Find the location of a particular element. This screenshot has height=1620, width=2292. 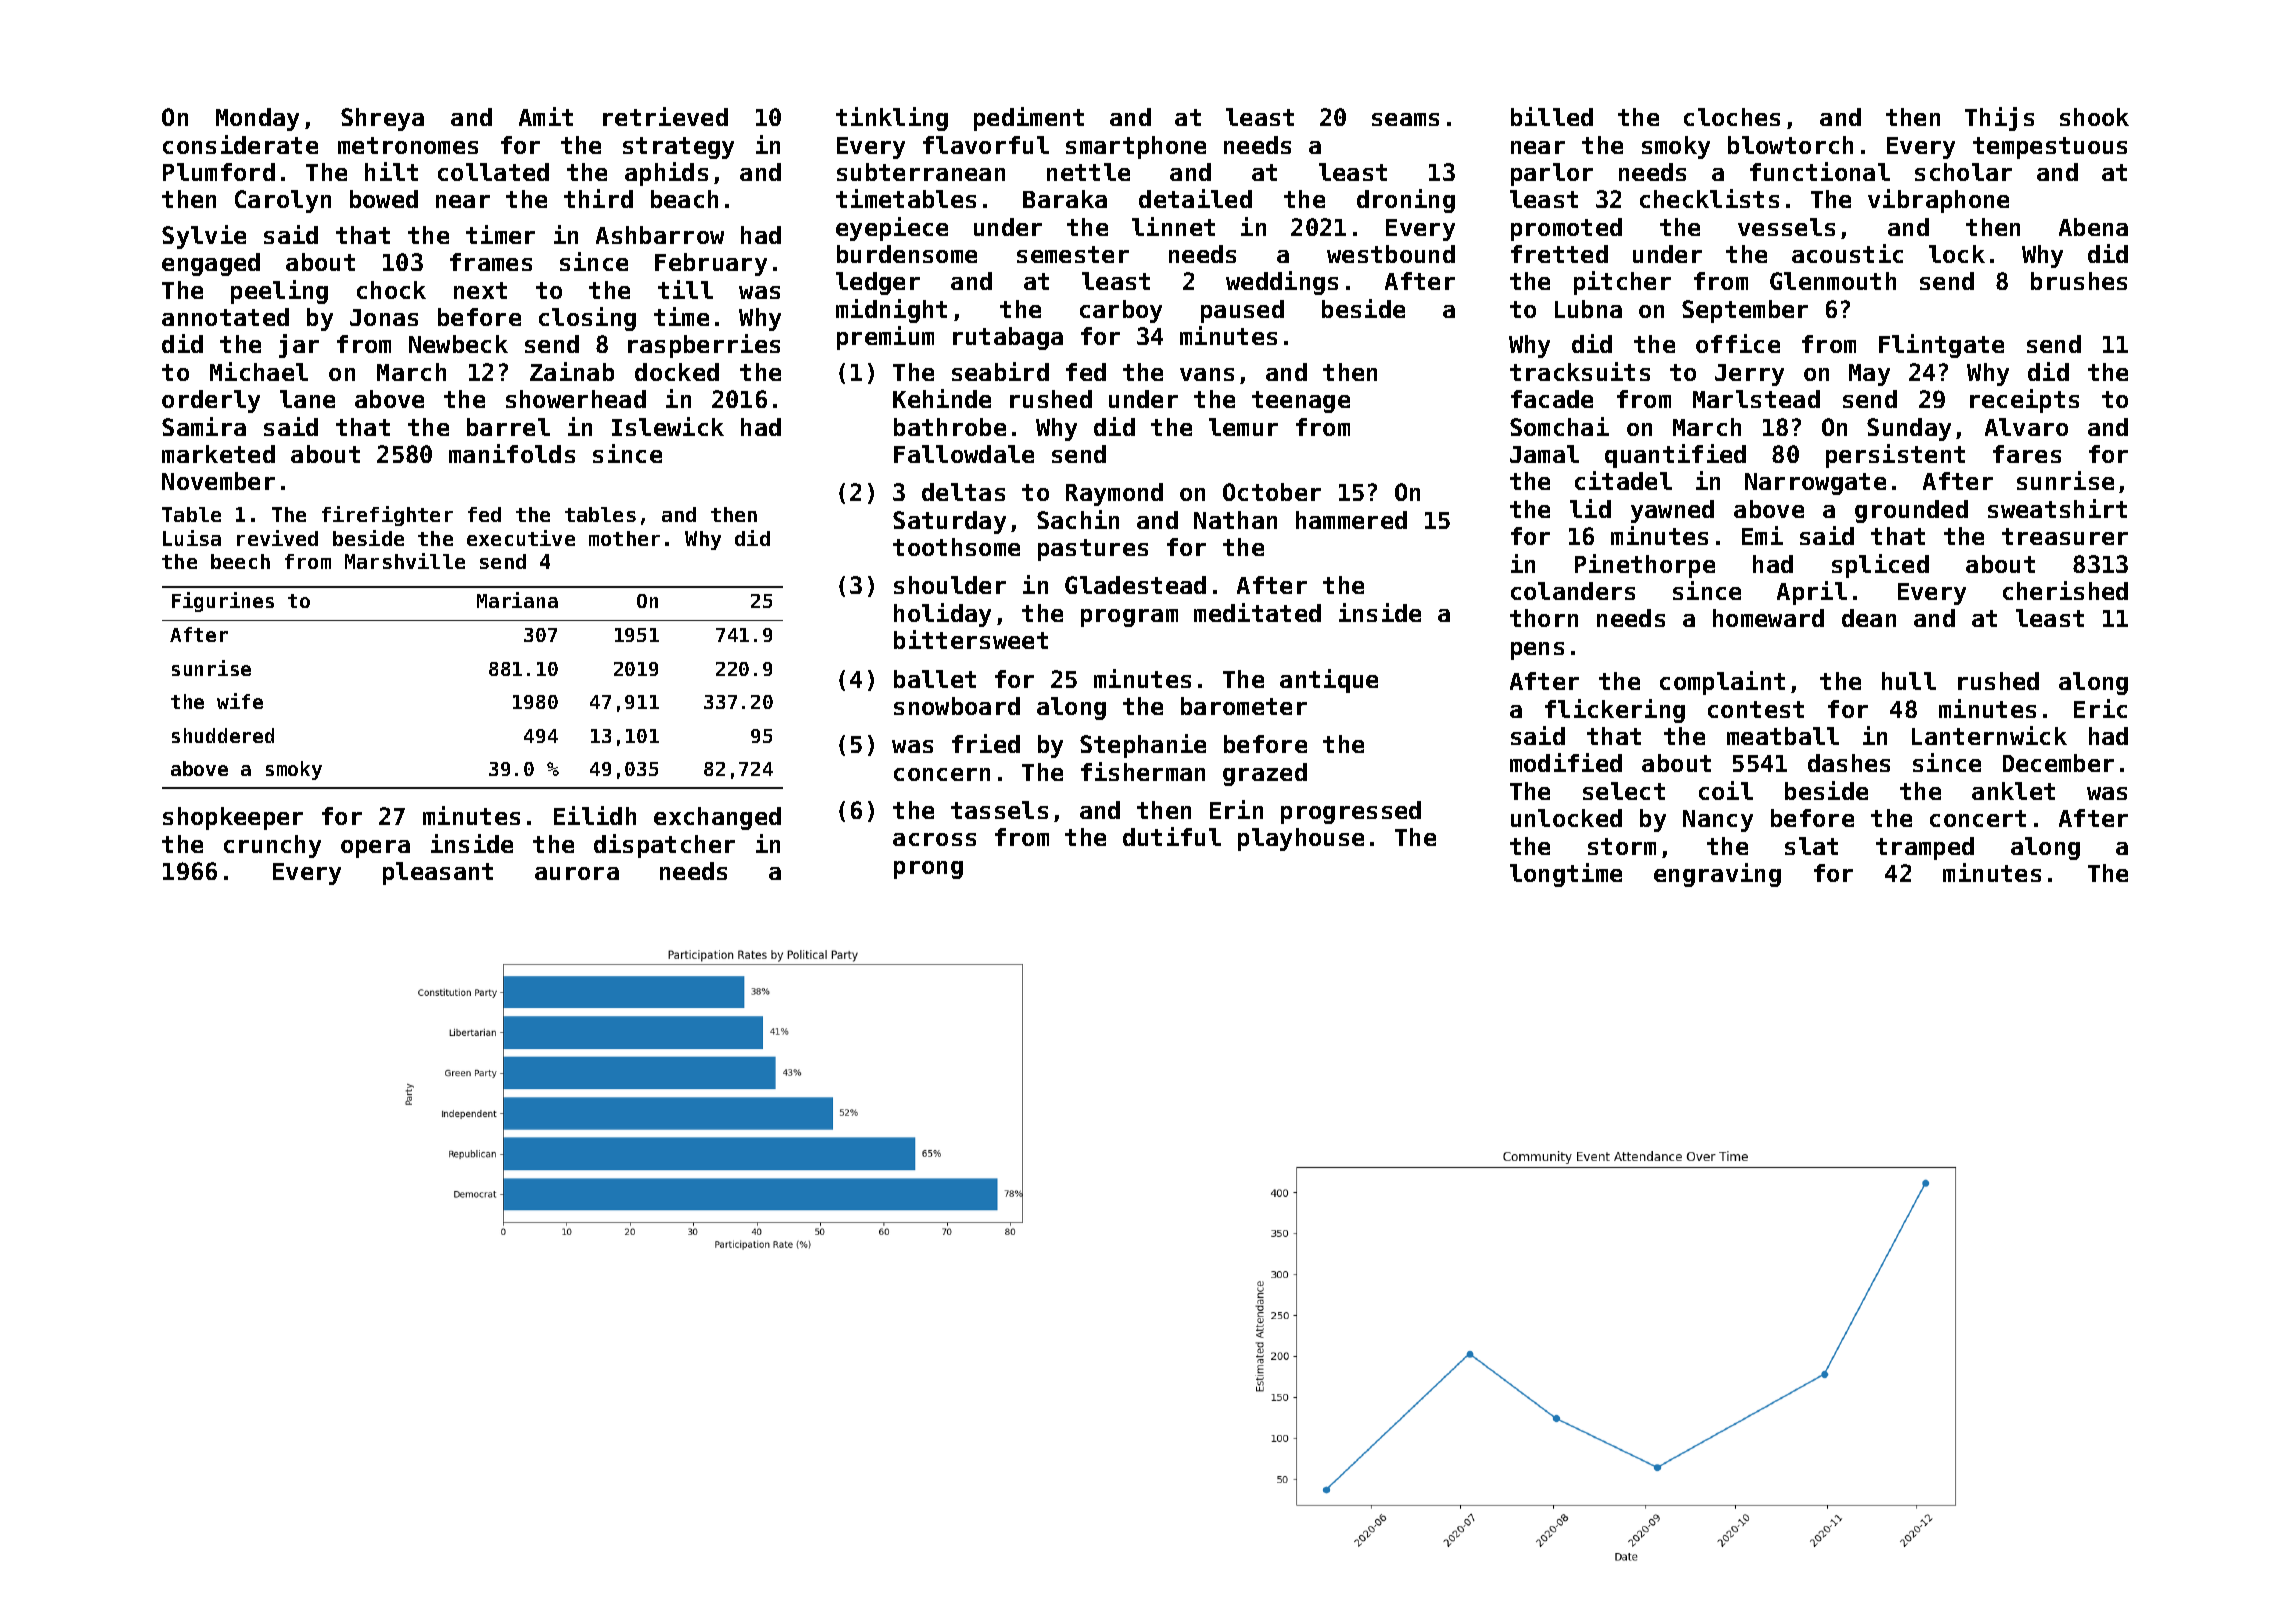

droning is located at coordinates (1406, 201).
